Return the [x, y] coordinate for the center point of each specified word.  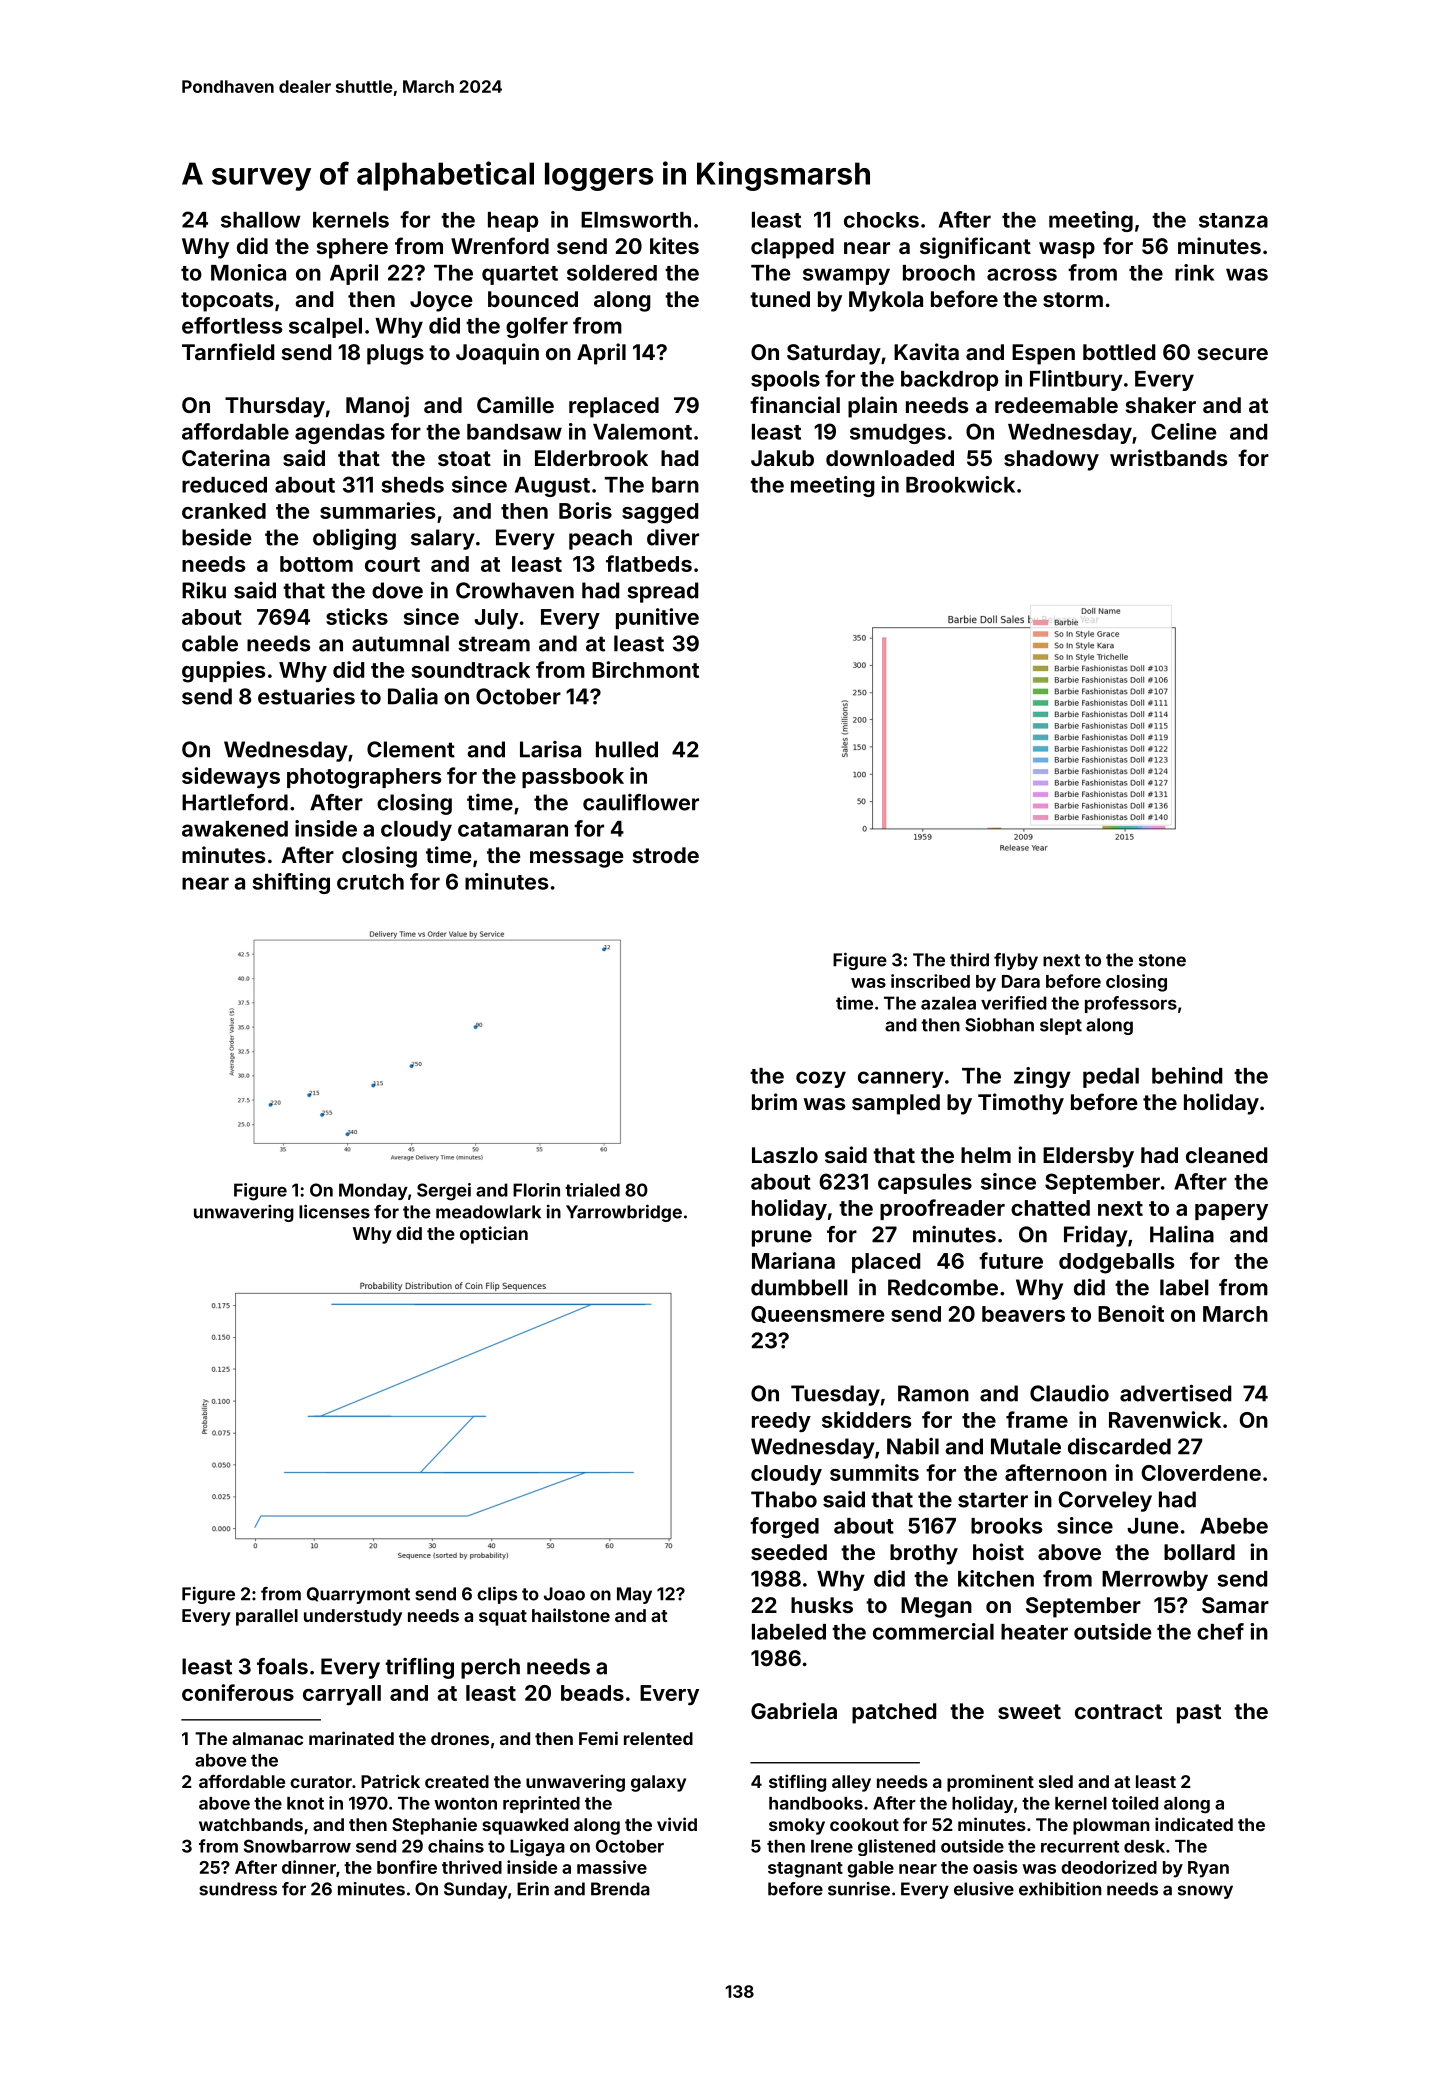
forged [784, 1527]
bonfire [407, 1867]
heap [513, 222]
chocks [881, 220]
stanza [1233, 220]
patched [894, 1713]
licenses [334, 1211]
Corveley [1105, 1501]
